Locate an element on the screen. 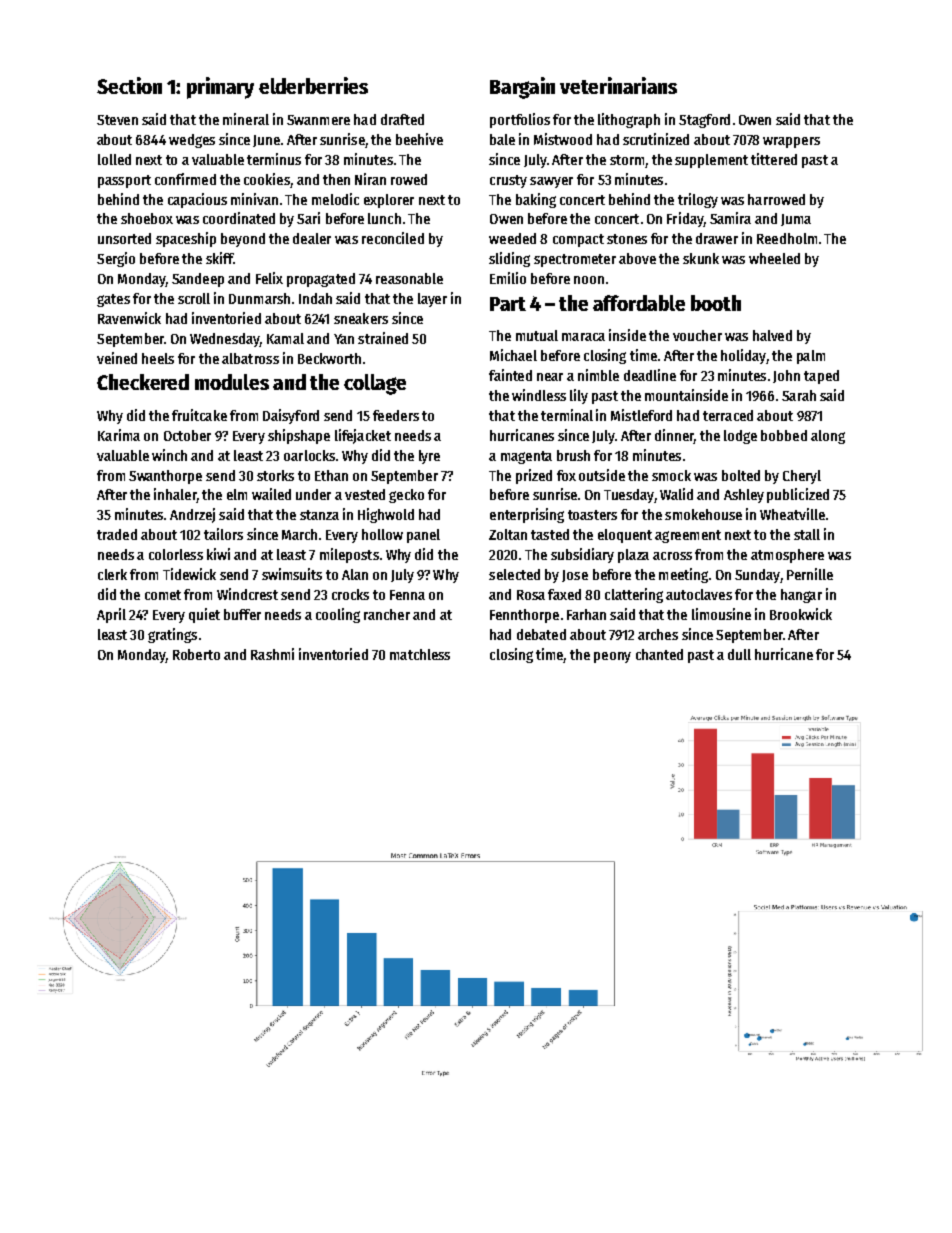 The image size is (952, 1233). beyond is located at coordinates (243, 240).
